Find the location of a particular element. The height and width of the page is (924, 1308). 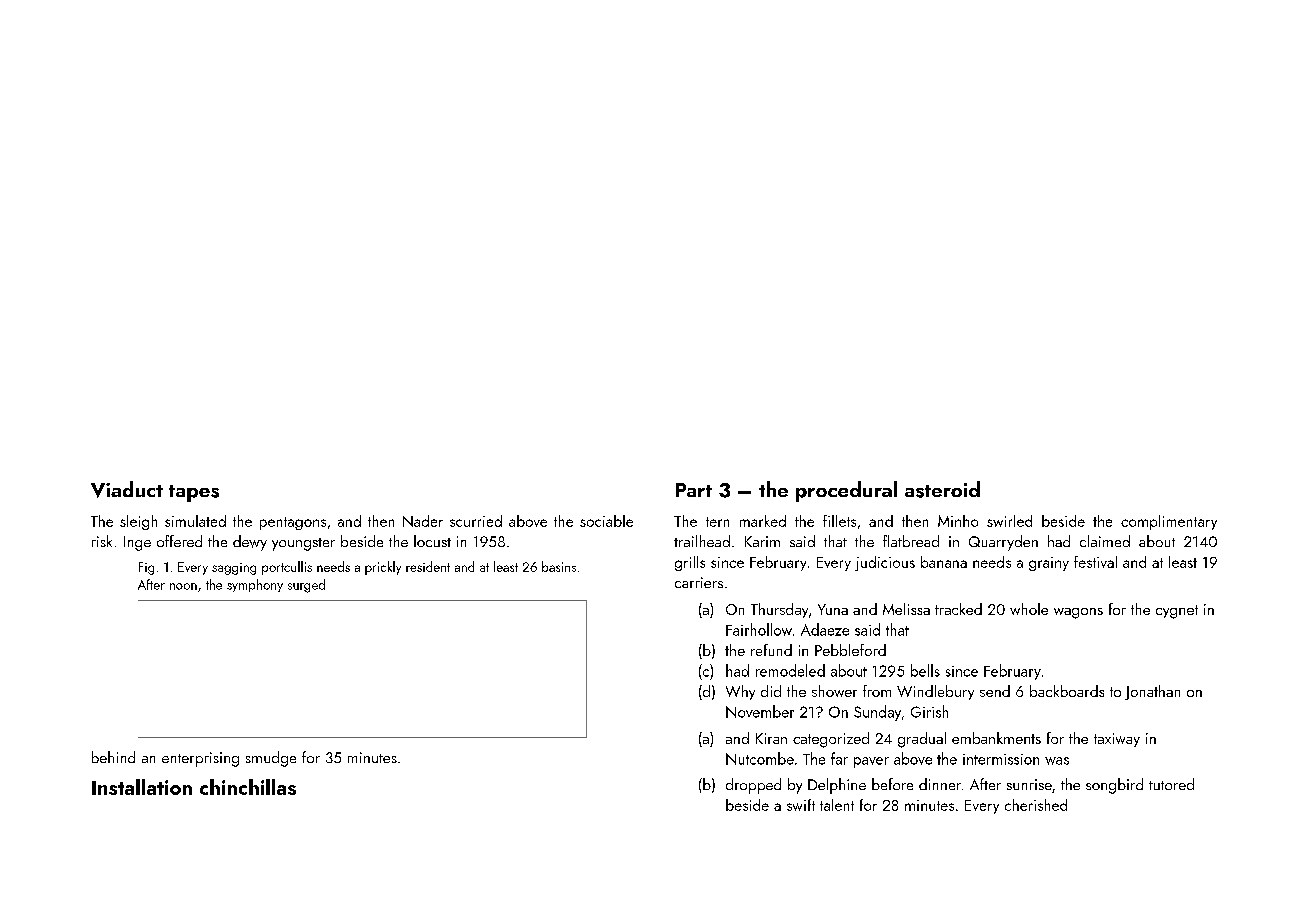

claimed is located at coordinates (1105, 541).
